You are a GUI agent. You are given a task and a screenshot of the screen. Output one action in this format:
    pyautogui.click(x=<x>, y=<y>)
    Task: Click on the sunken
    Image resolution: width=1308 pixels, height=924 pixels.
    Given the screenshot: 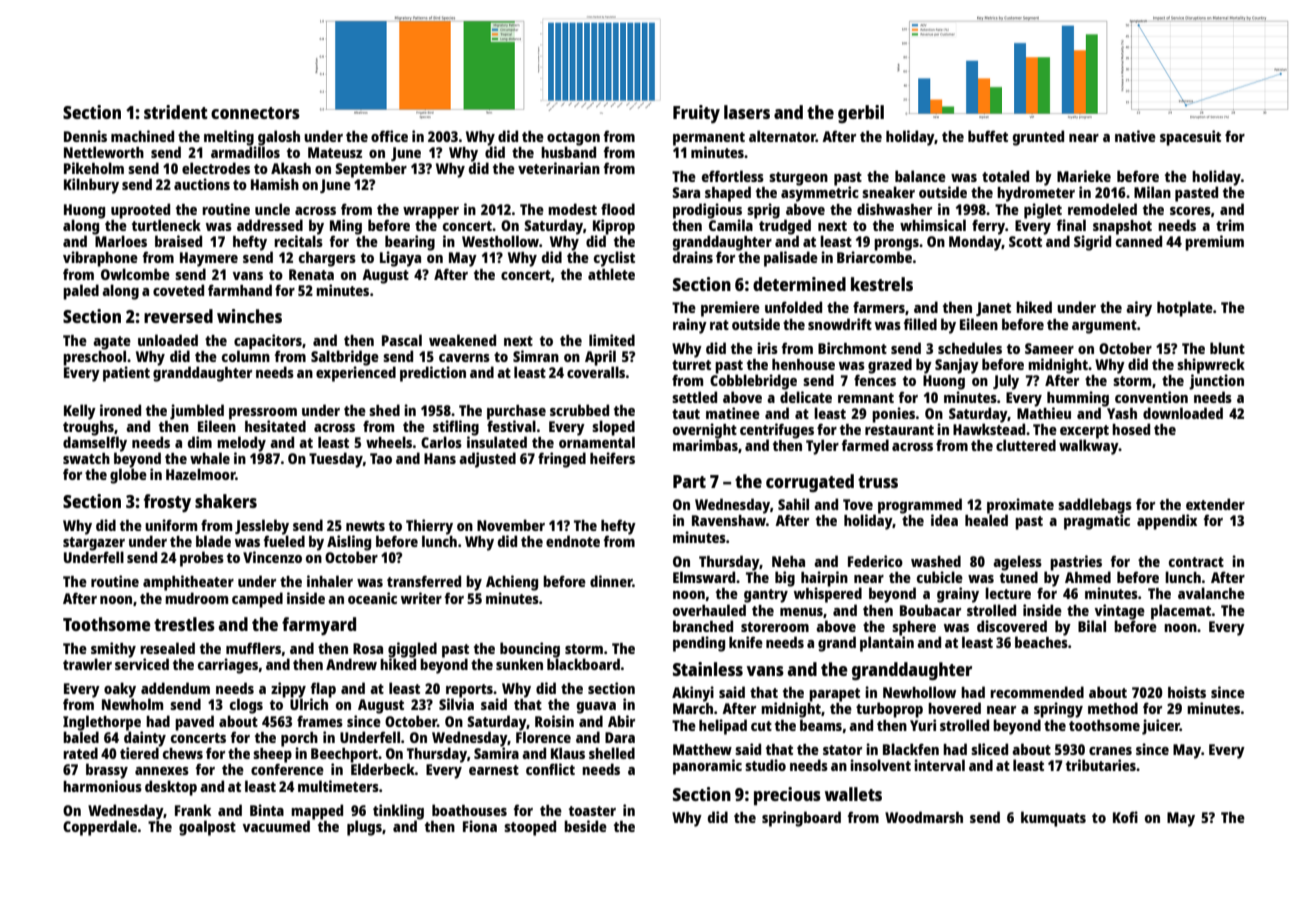 What is the action you would take?
    pyautogui.click(x=519, y=664)
